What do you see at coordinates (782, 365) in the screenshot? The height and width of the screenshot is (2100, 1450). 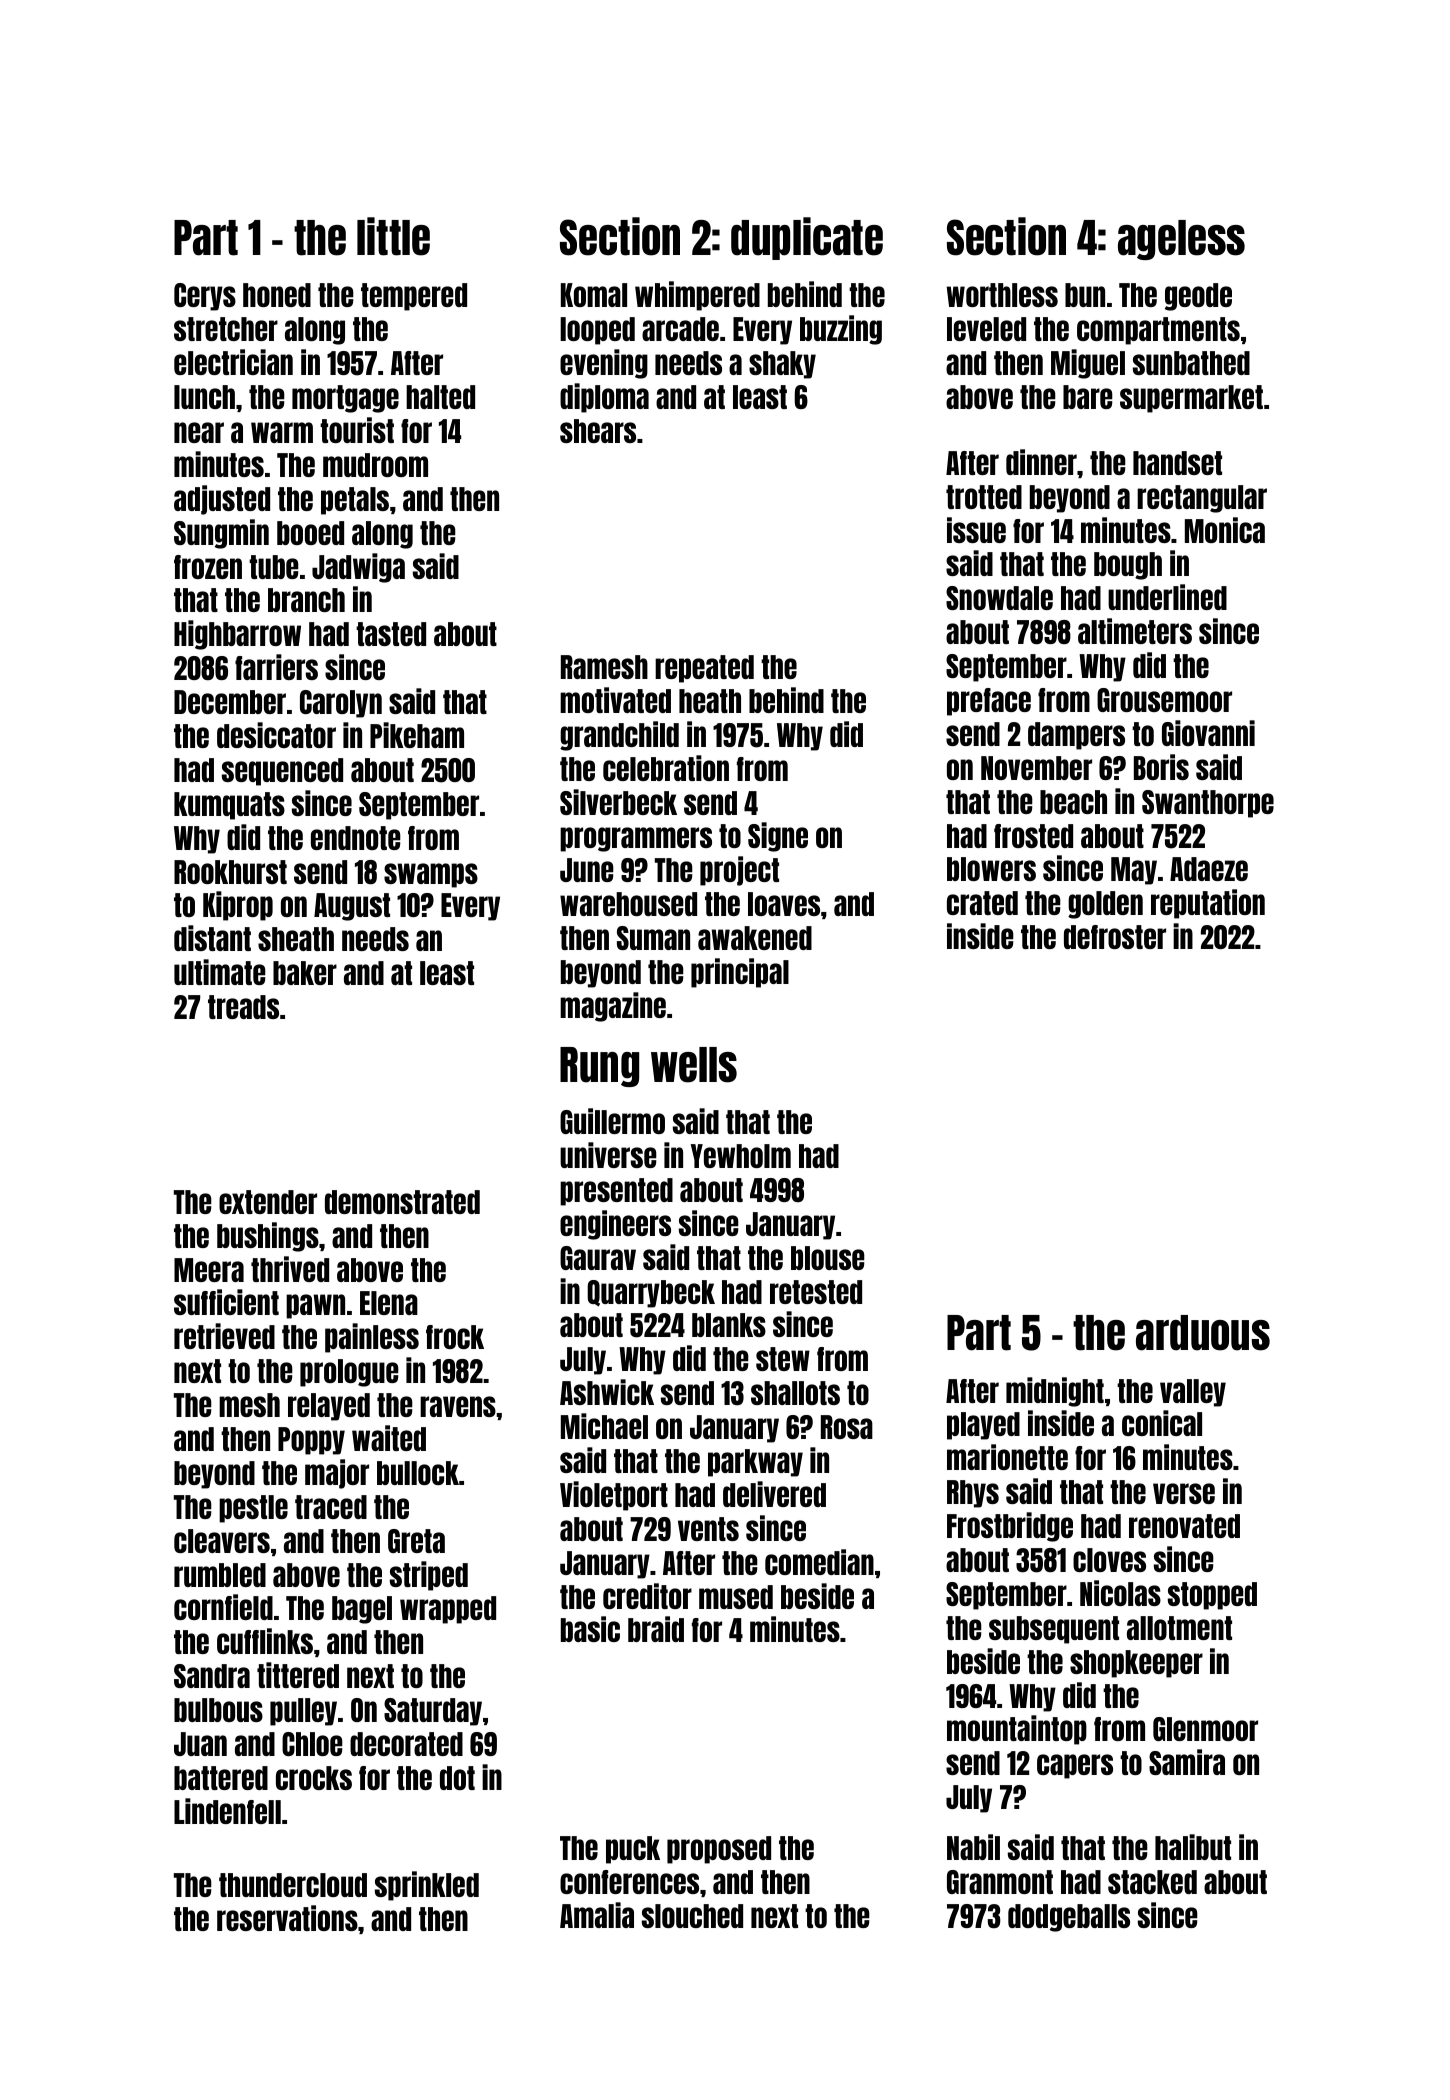 I see `shaky` at bounding box center [782, 365].
